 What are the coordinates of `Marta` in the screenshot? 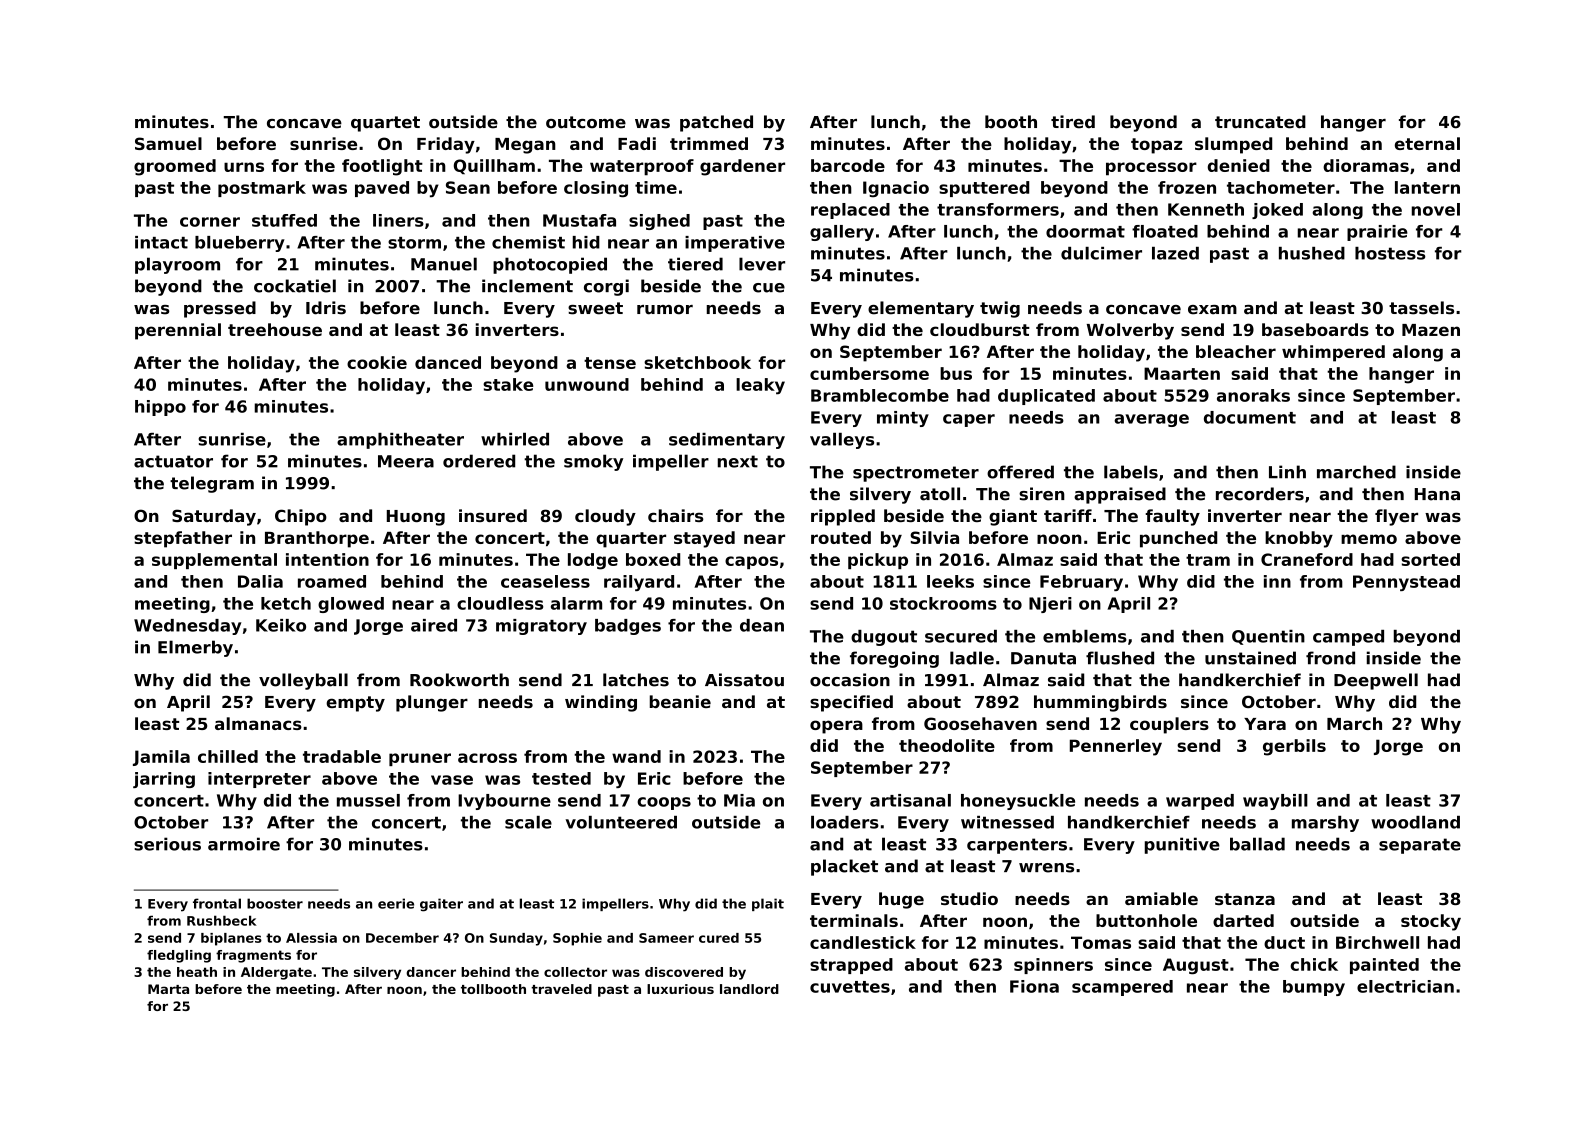 It's located at (168, 989).
